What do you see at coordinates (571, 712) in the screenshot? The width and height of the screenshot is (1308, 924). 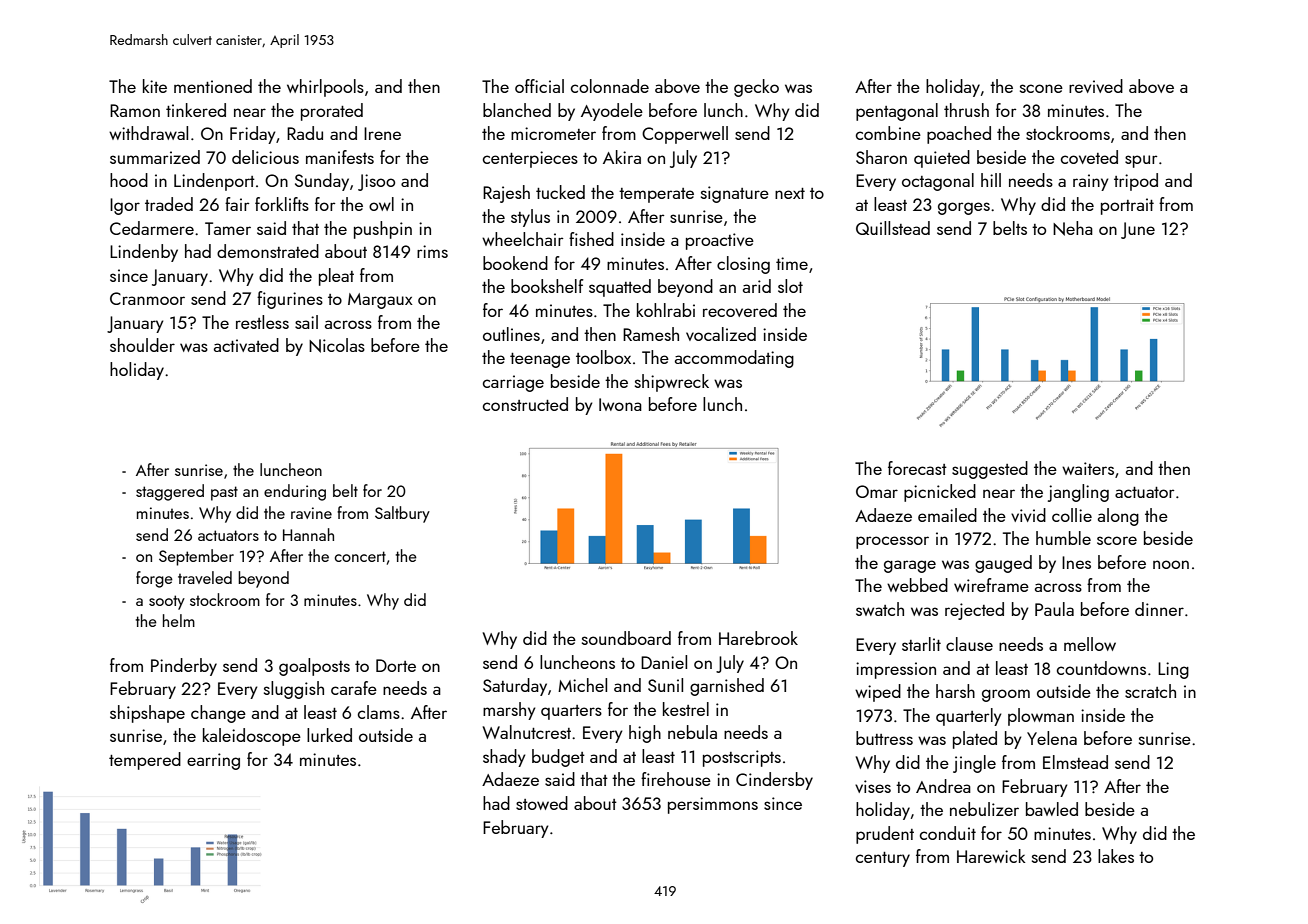 I see `quarters` at bounding box center [571, 712].
